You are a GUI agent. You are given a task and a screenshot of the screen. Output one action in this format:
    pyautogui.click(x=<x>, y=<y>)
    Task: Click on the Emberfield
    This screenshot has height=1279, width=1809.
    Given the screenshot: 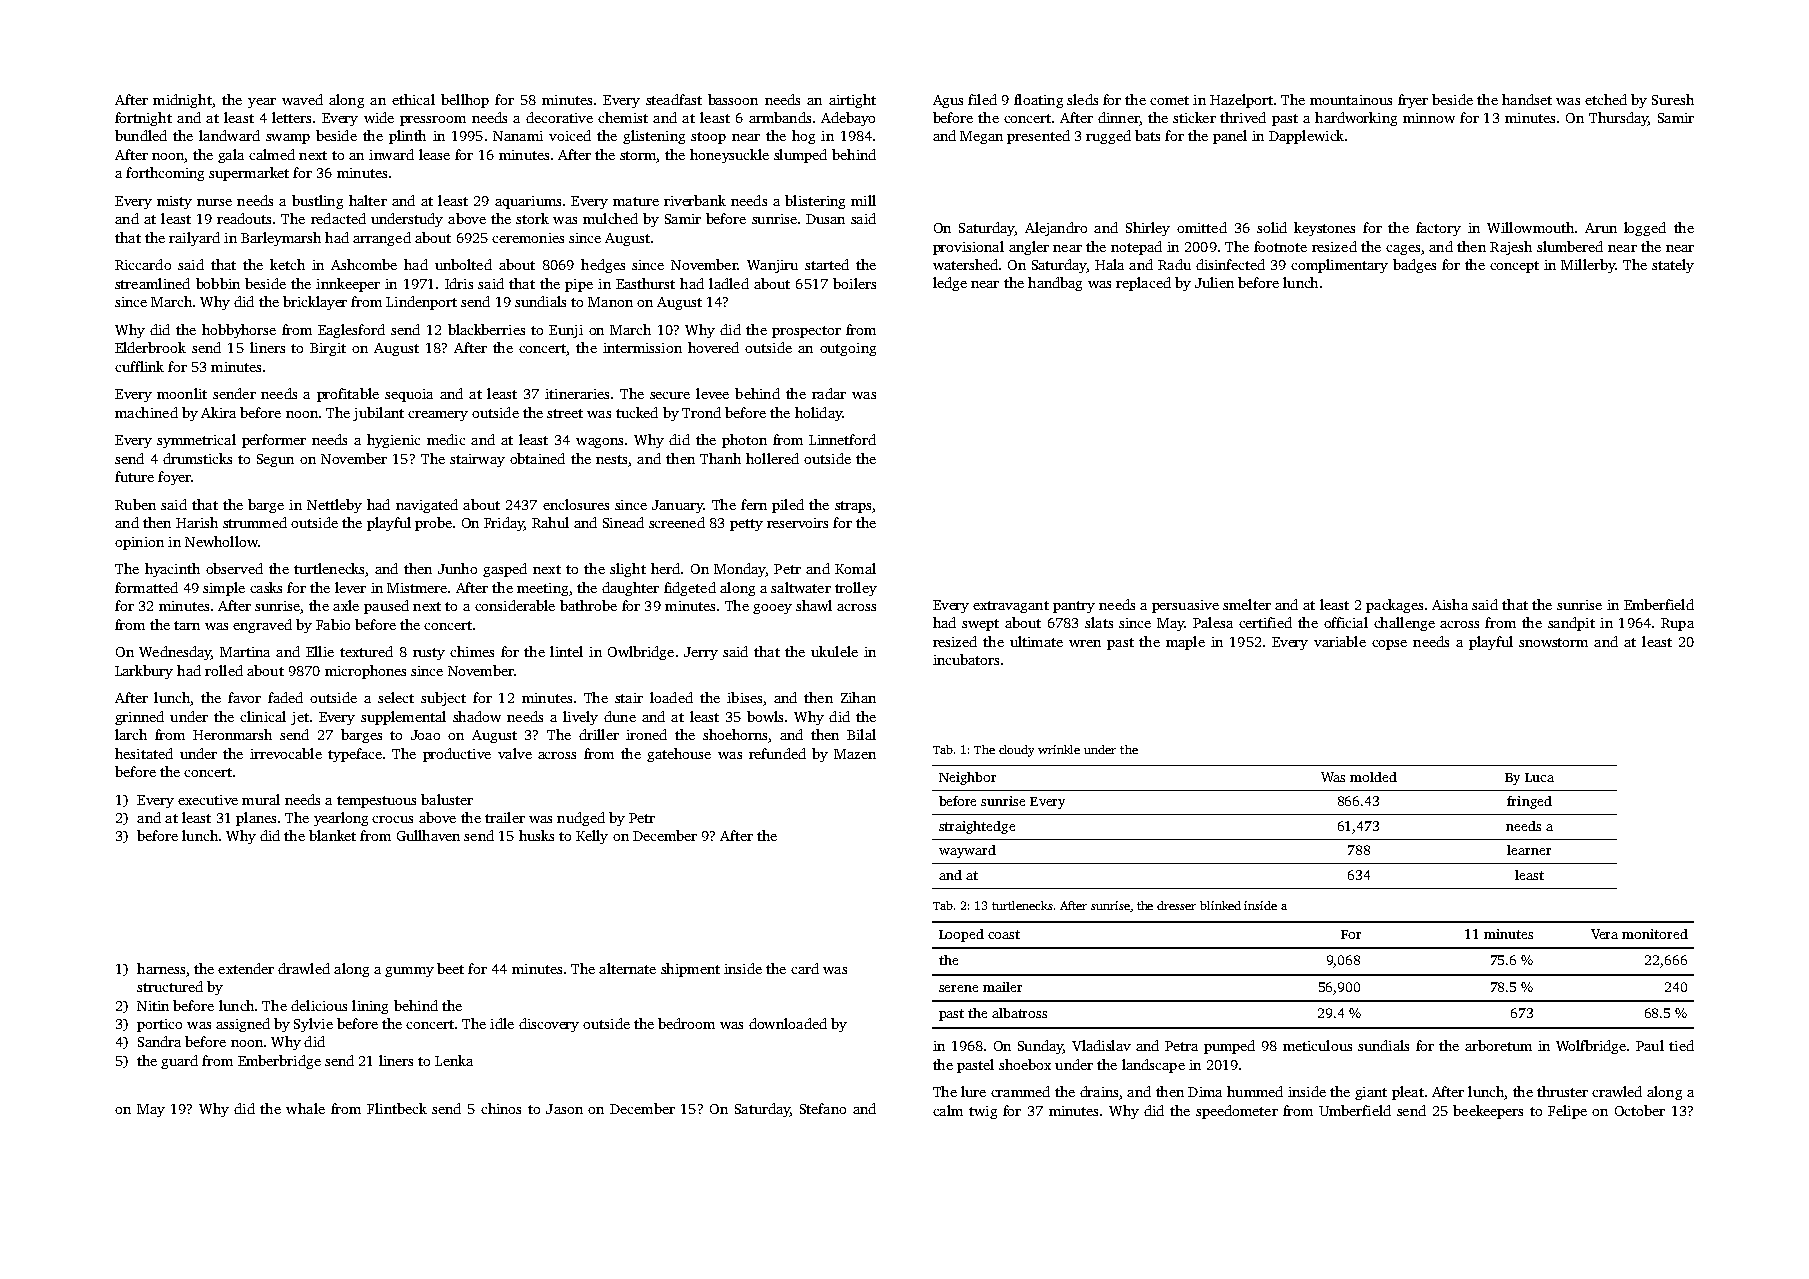 What is the action you would take?
    pyautogui.click(x=1659, y=604)
